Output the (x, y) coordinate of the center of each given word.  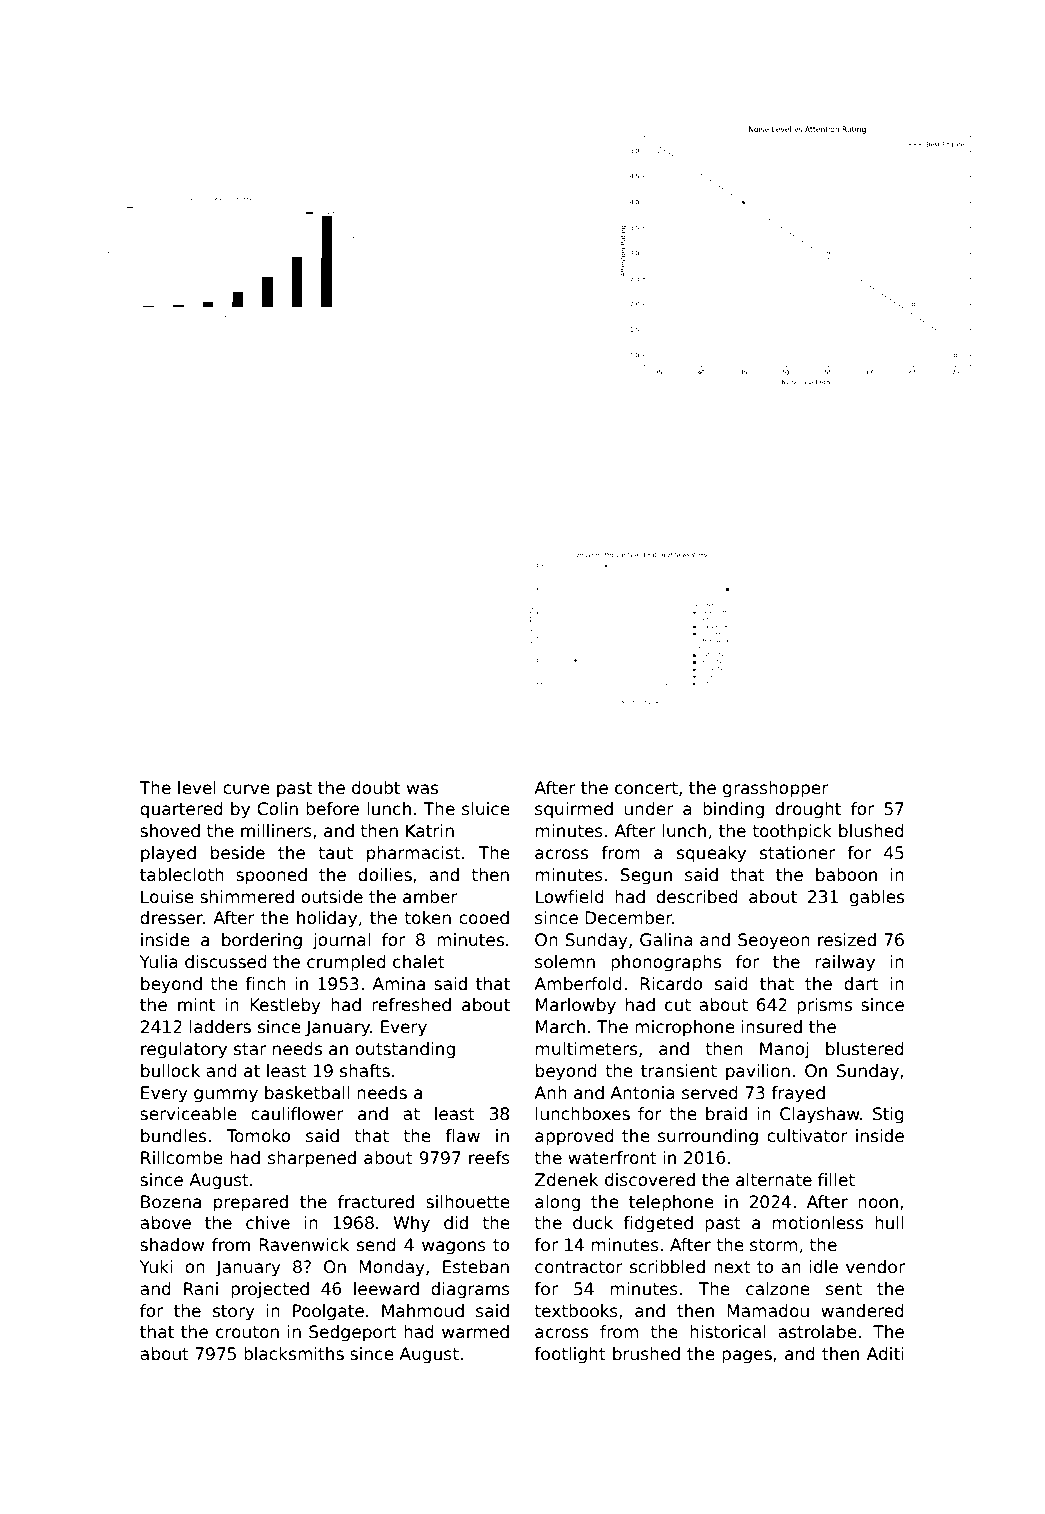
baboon (846, 875)
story (234, 1313)
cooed (484, 918)
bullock (170, 1071)
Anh (550, 1092)
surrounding (708, 1137)
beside (238, 853)
